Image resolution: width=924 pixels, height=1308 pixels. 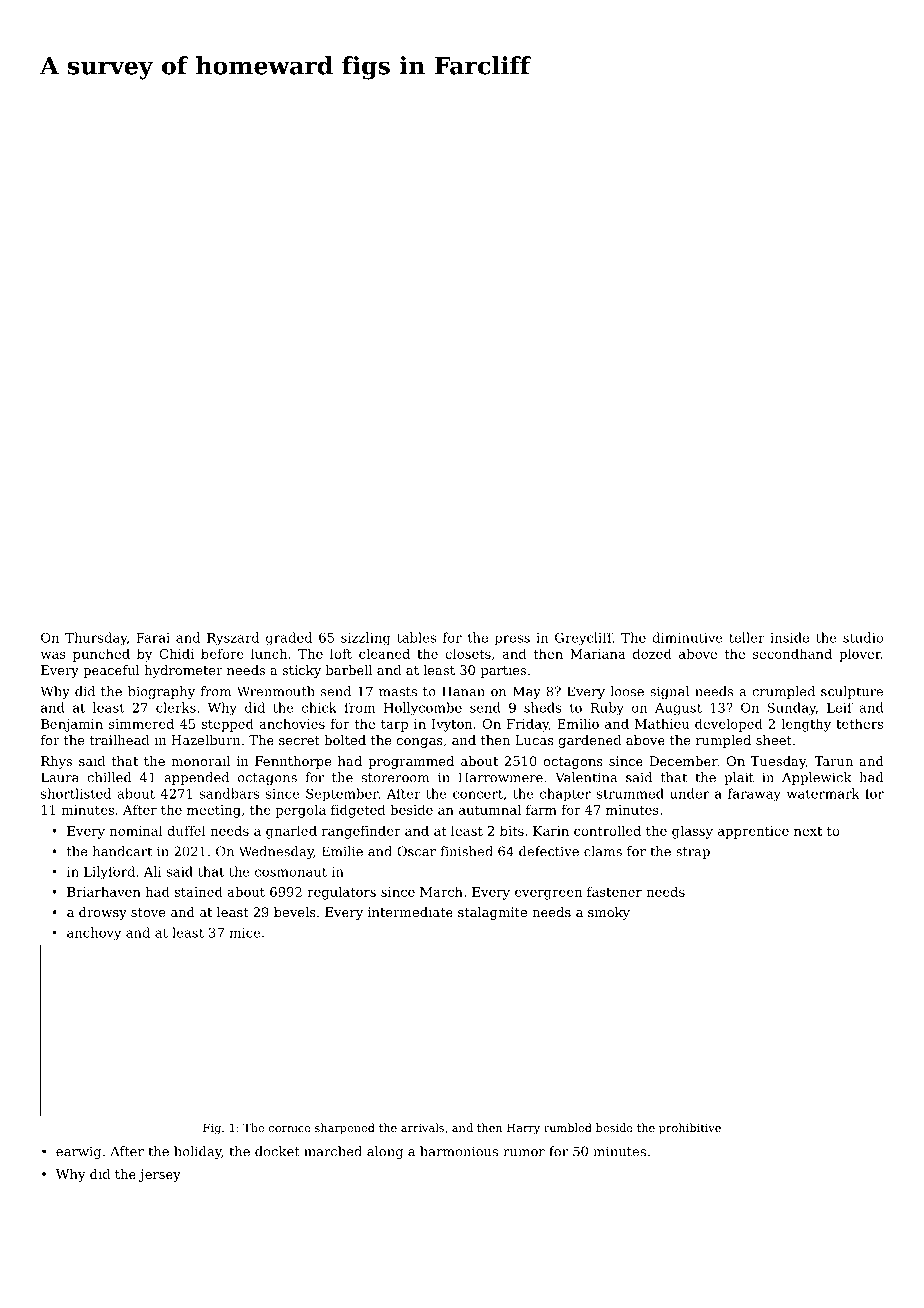 What do you see at coordinates (161, 692) in the screenshot?
I see `biography` at bounding box center [161, 692].
